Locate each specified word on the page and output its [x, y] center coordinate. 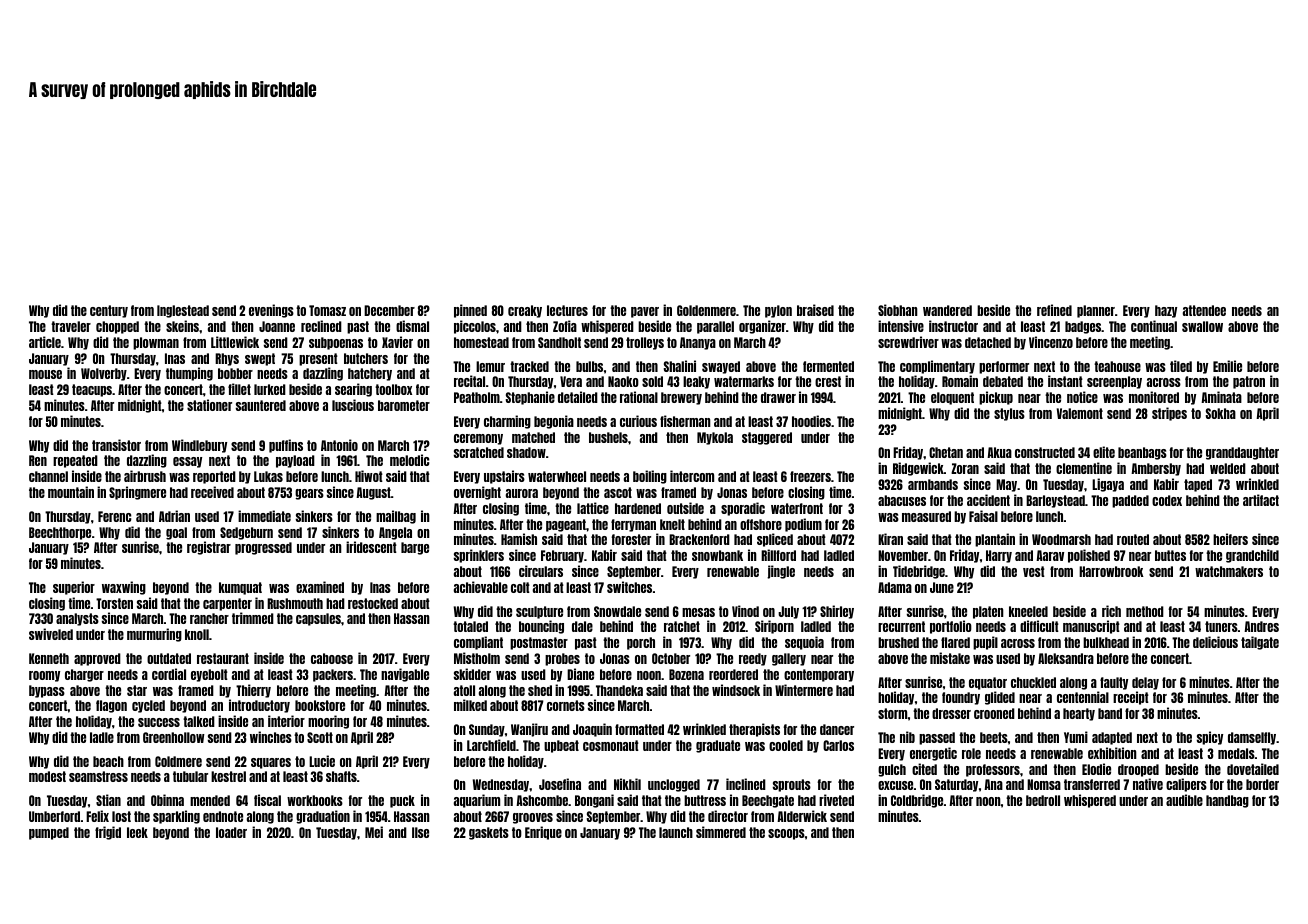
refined [1054, 310]
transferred [1092, 784]
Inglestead [183, 311]
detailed [578, 397]
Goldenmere [706, 310]
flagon [111, 706]
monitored [1154, 397]
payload [295, 461]
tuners [1221, 626]
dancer [837, 729]
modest [47, 776]
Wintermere [804, 690]
